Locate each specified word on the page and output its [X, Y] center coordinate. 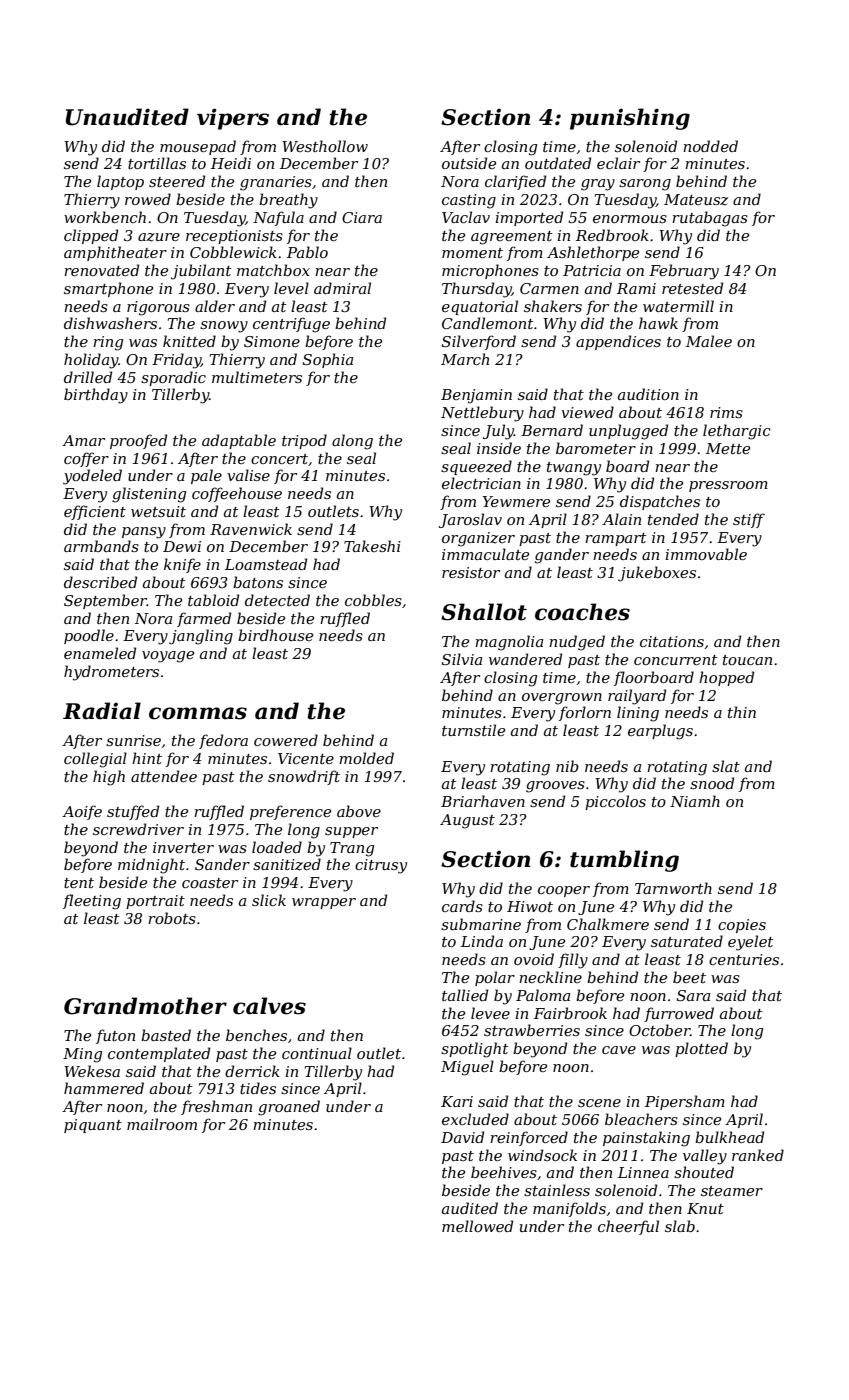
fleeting [92, 902]
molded [366, 758]
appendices [618, 342]
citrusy [381, 866]
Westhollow [325, 146]
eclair [618, 163]
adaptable [239, 441]
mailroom [162, 1124]
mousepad [198, 147]
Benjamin [476, 396]
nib [567, 766]
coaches [582, 612]
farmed [204, 619]
